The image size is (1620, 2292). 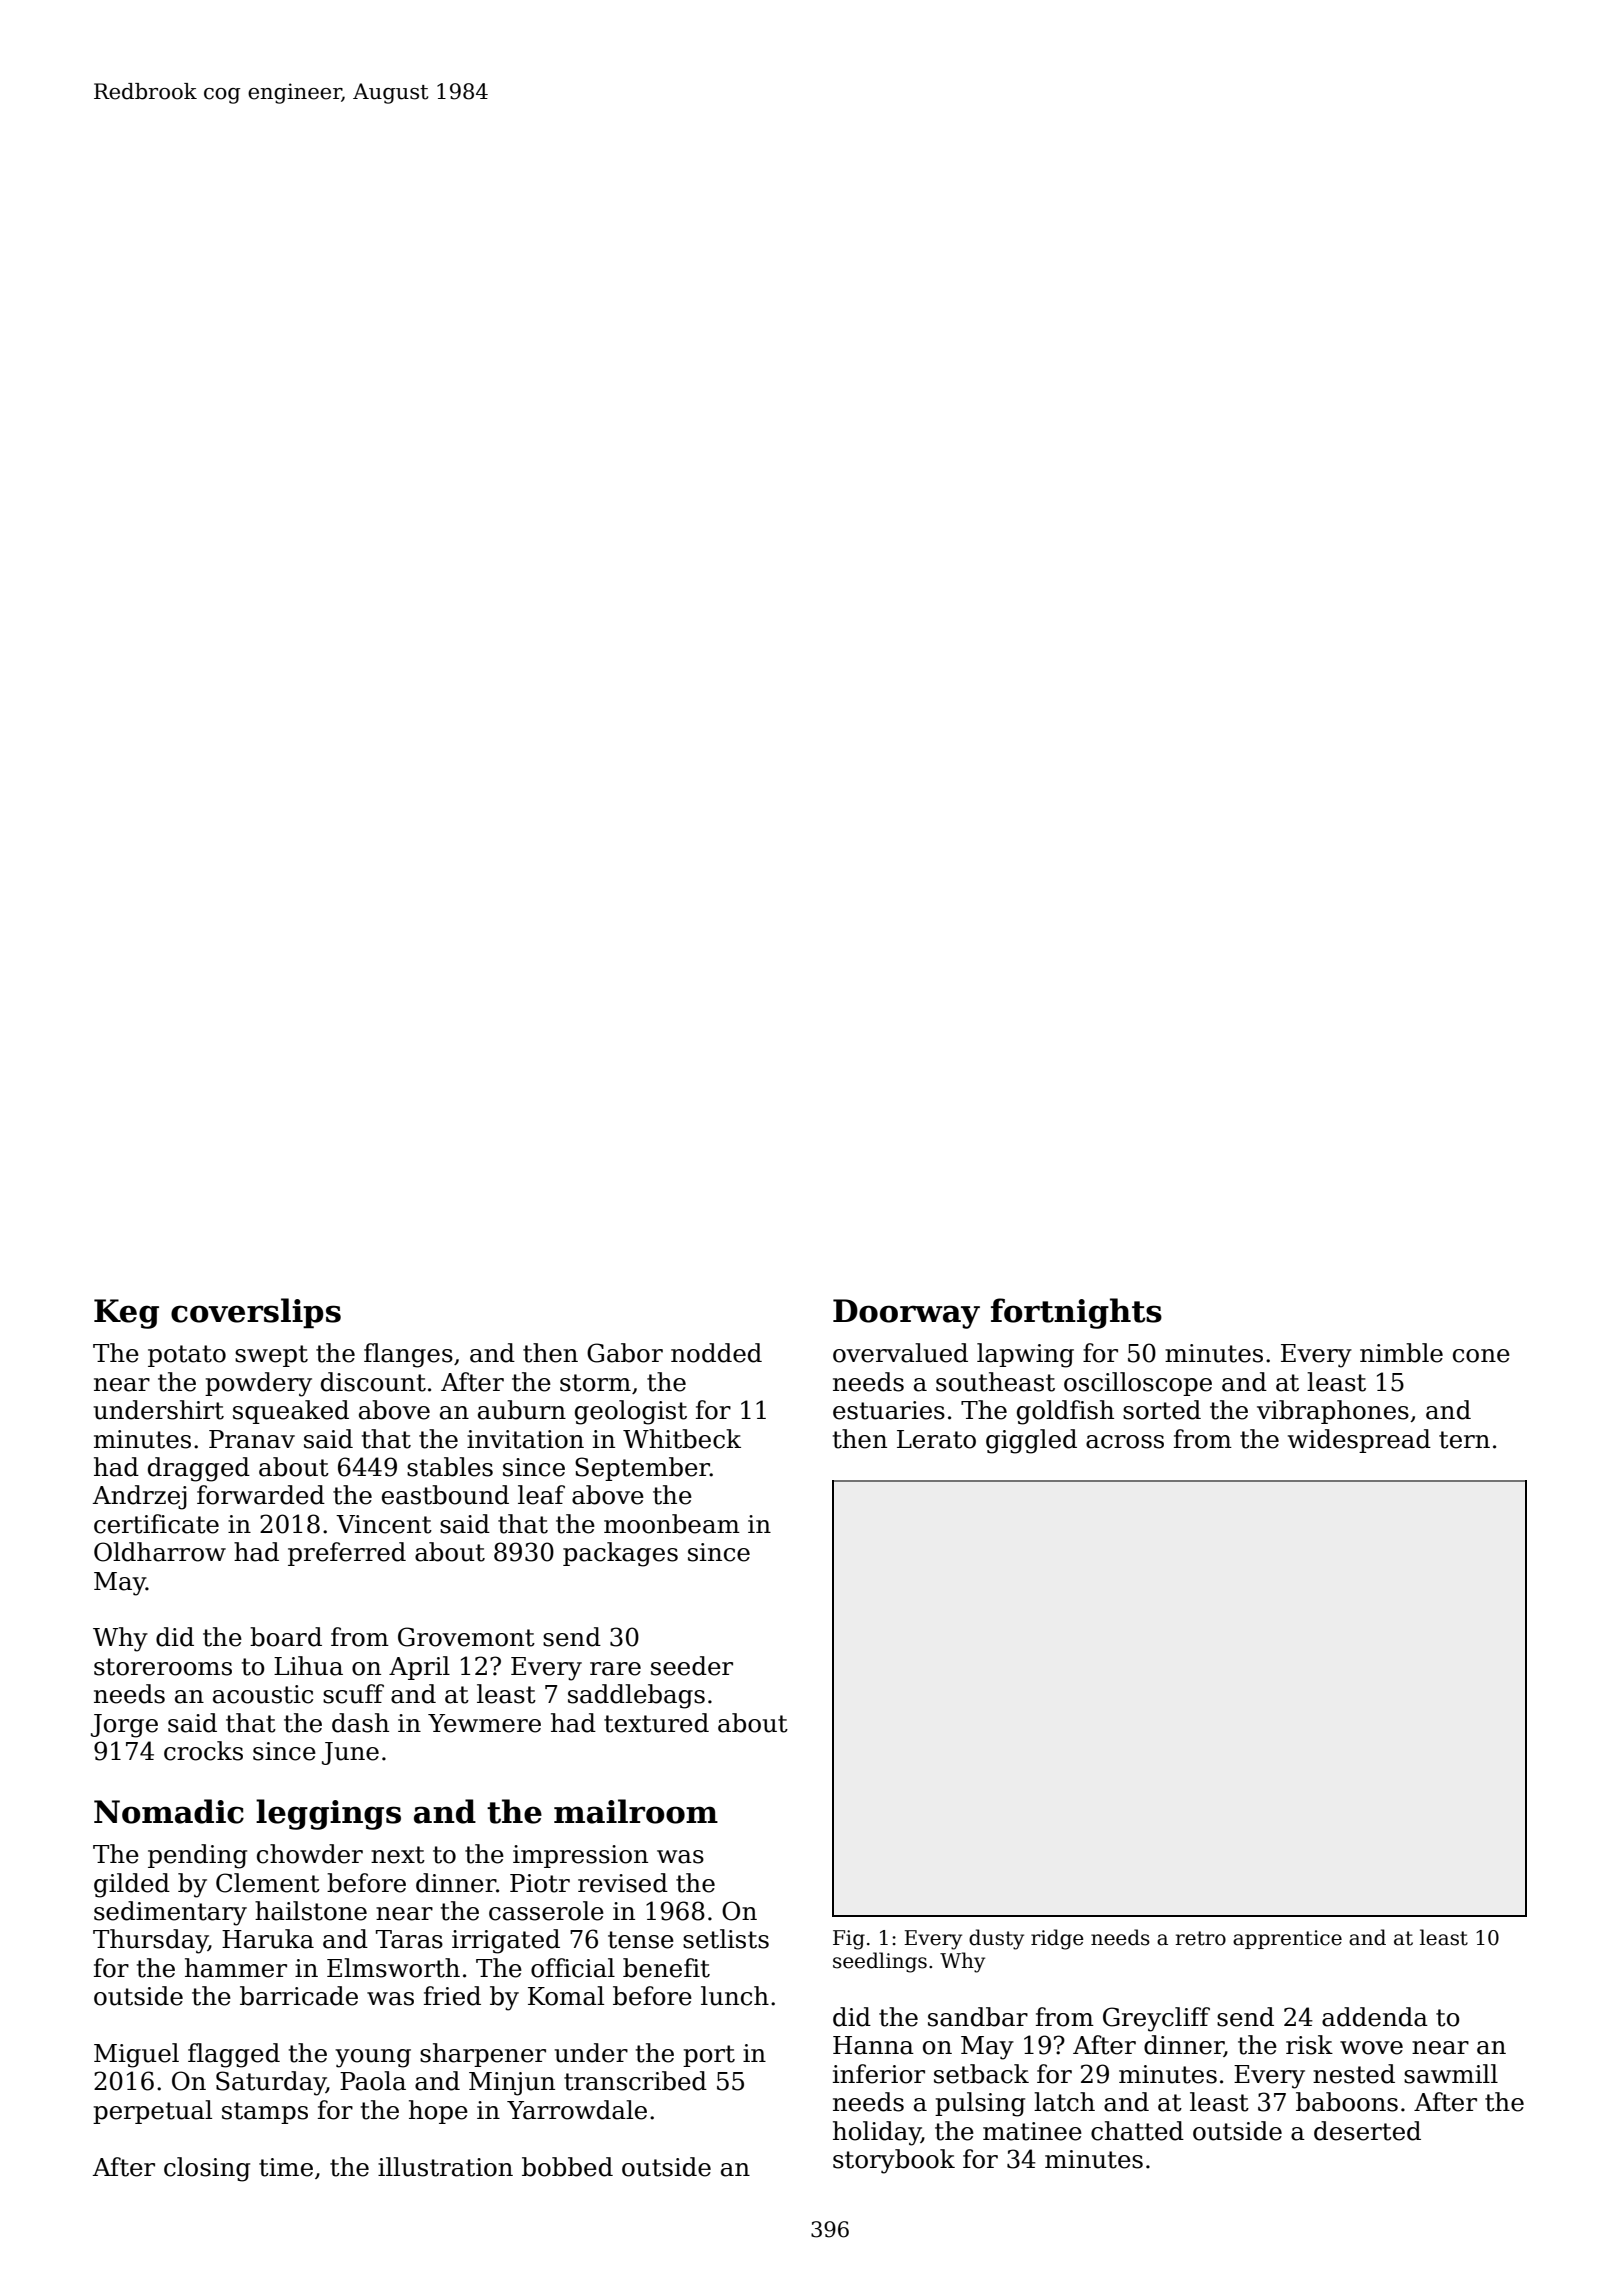 What do you see at coordinates (692, 1666) in the image?
I see `seeder` at bounding box center [692, 1666].
